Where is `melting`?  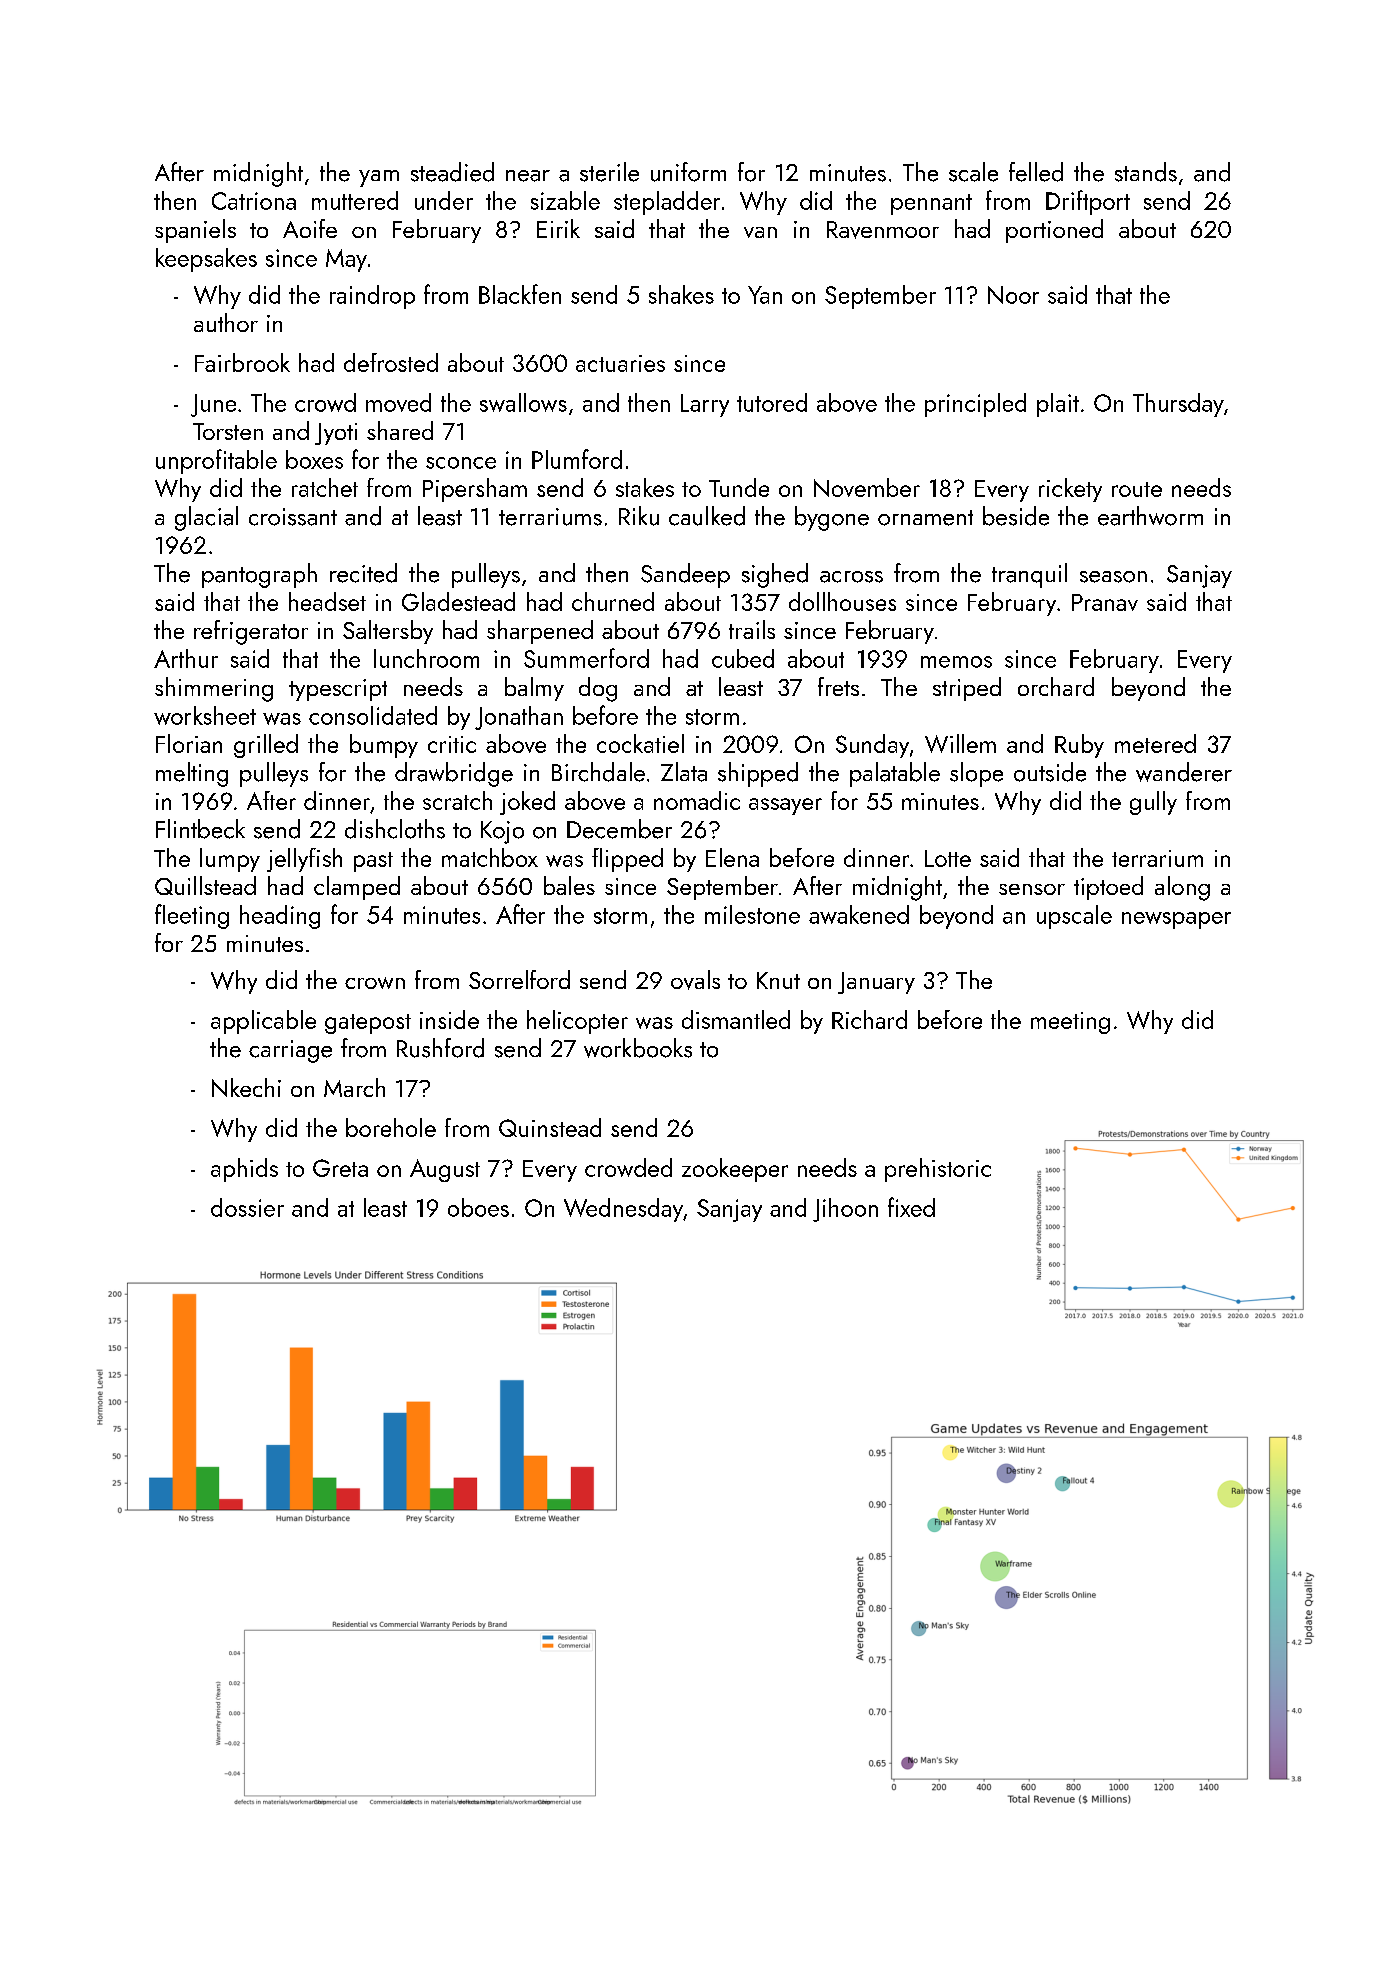 melting is located at coordinates (192, 774).
